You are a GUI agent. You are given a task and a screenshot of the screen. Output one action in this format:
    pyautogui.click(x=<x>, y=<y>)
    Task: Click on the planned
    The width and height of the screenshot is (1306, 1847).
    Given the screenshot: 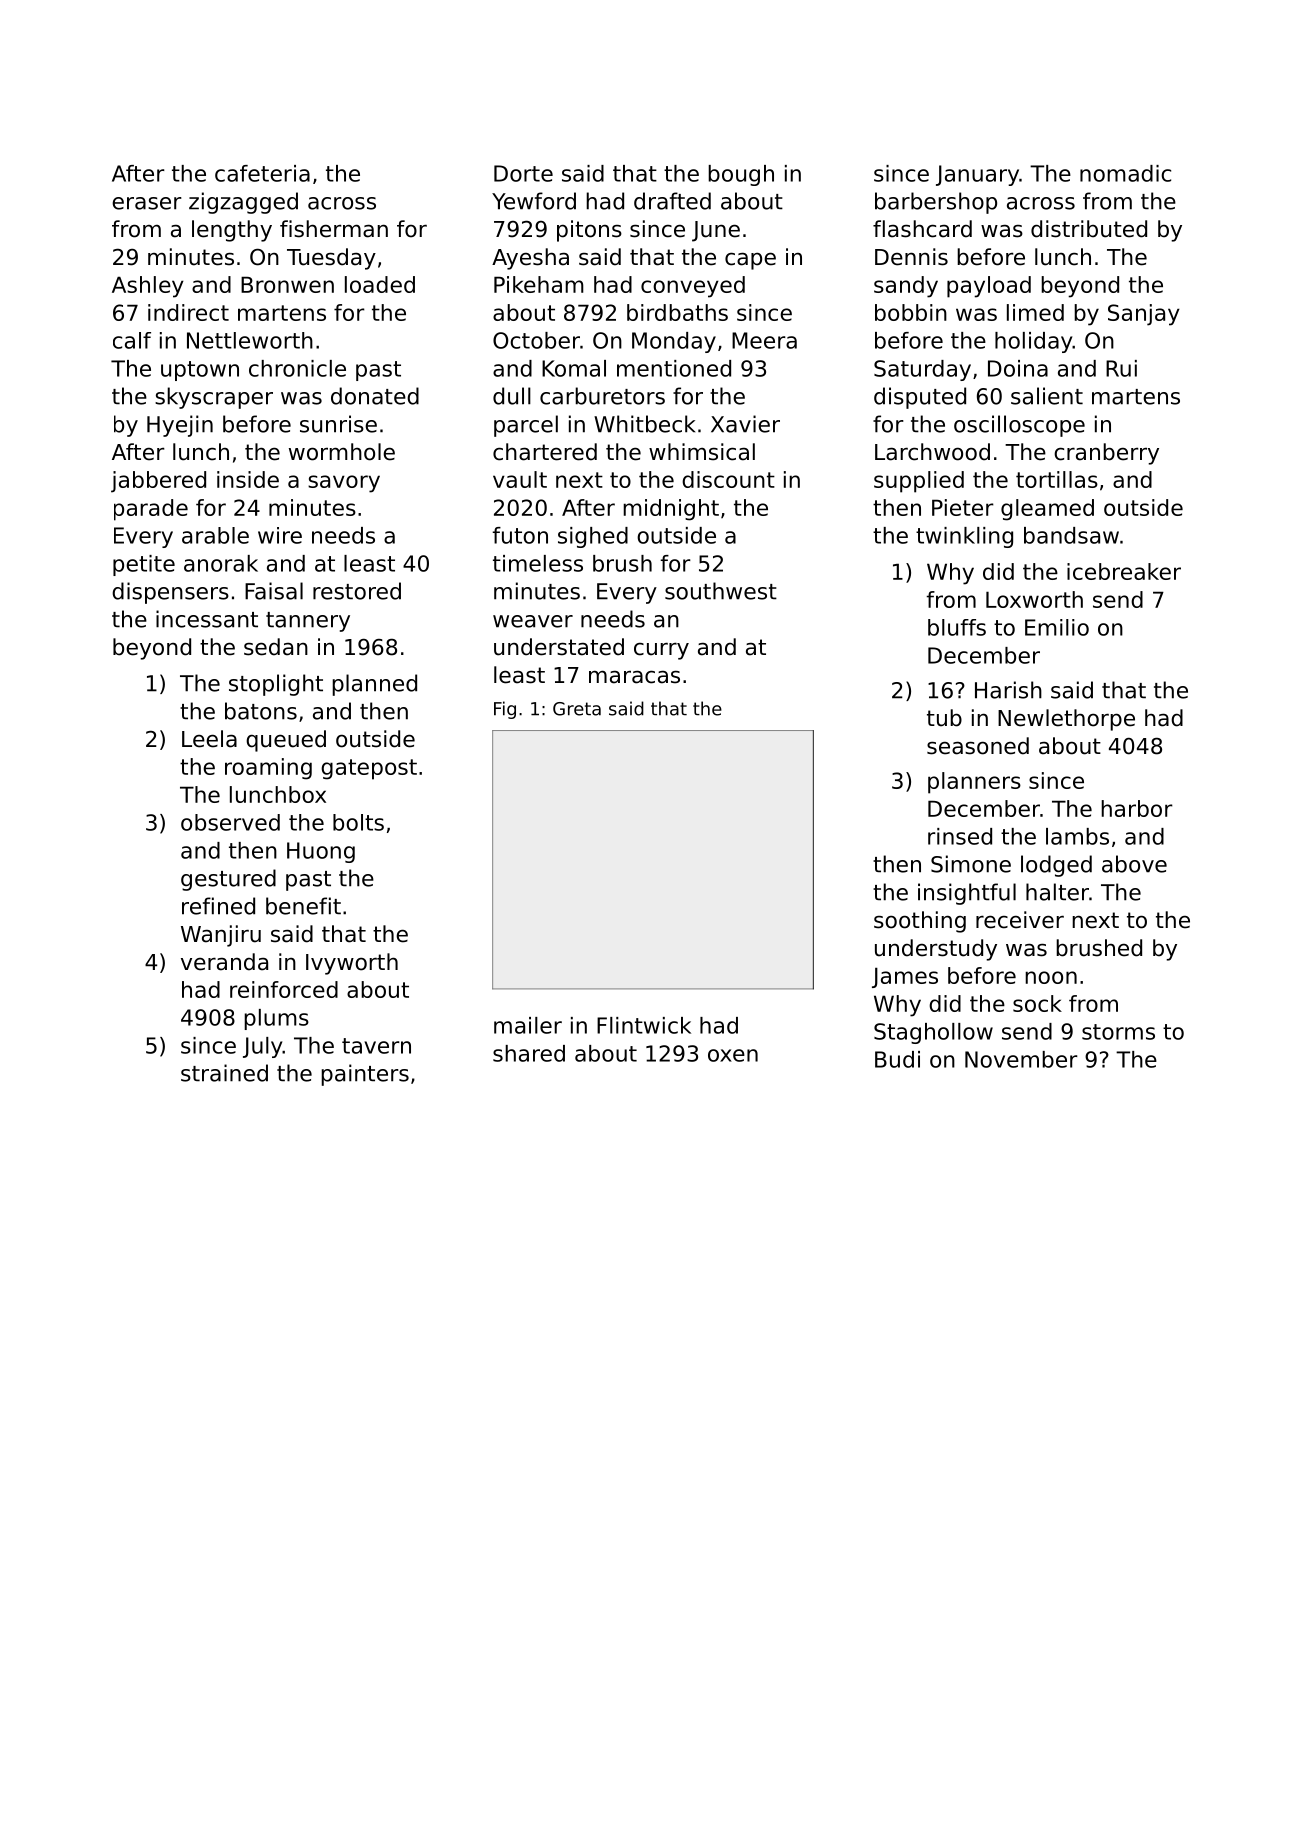 What is the action you would take?
    pyautogui.click(x=374, y=685)
